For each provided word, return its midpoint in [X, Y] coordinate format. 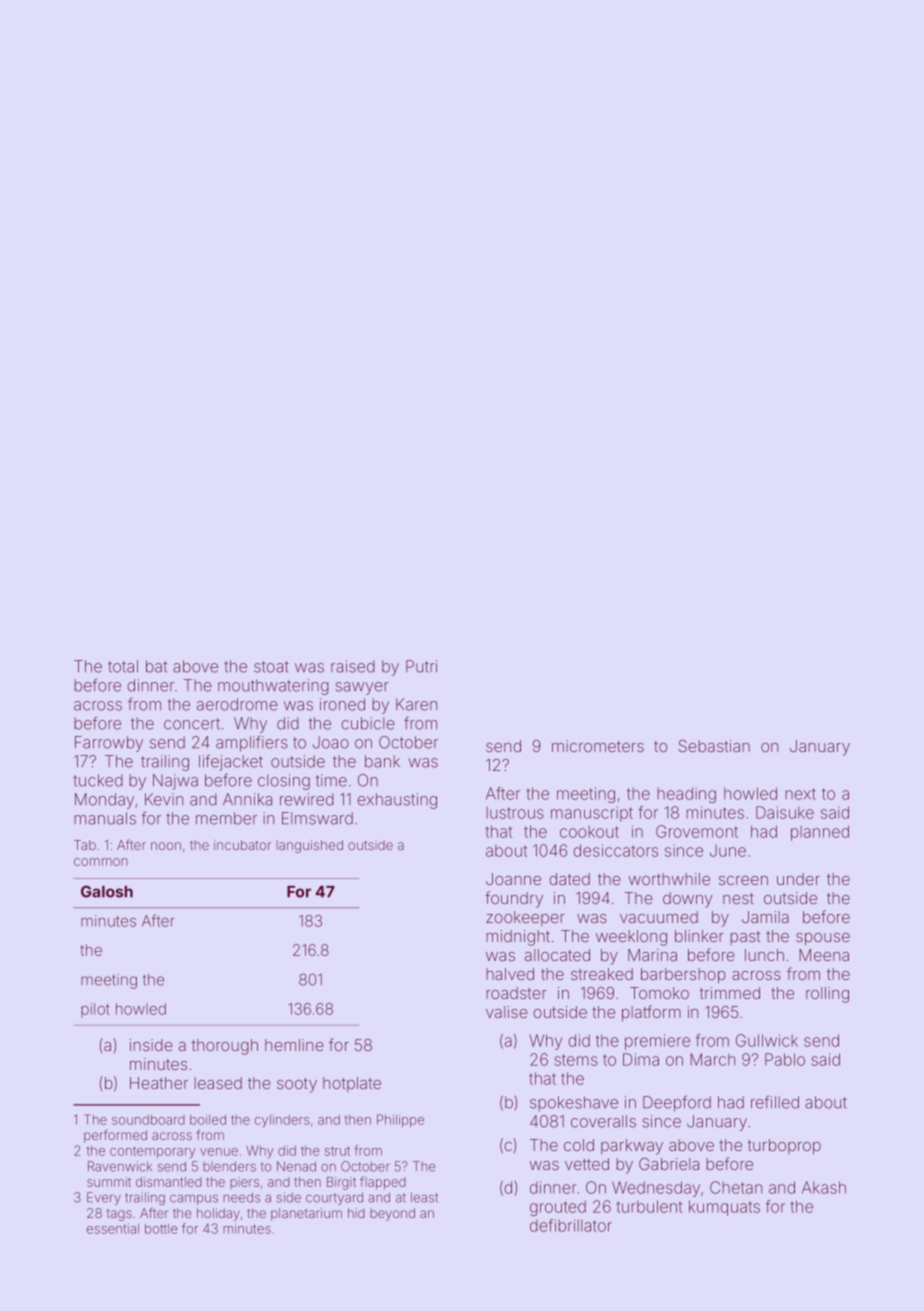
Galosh [107, 891]
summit [109, 1182]
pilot [95, 1010]
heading [686, 795]
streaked [602, 974]
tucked [98, 780]
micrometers [598, 746]
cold [579, 1145]
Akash [824, 1187]
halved [510, 974]
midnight [518, 938]
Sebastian [714, 746]
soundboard [148, 1120]
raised [353, 666]
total [123, 666]
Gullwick [767, 1040]
